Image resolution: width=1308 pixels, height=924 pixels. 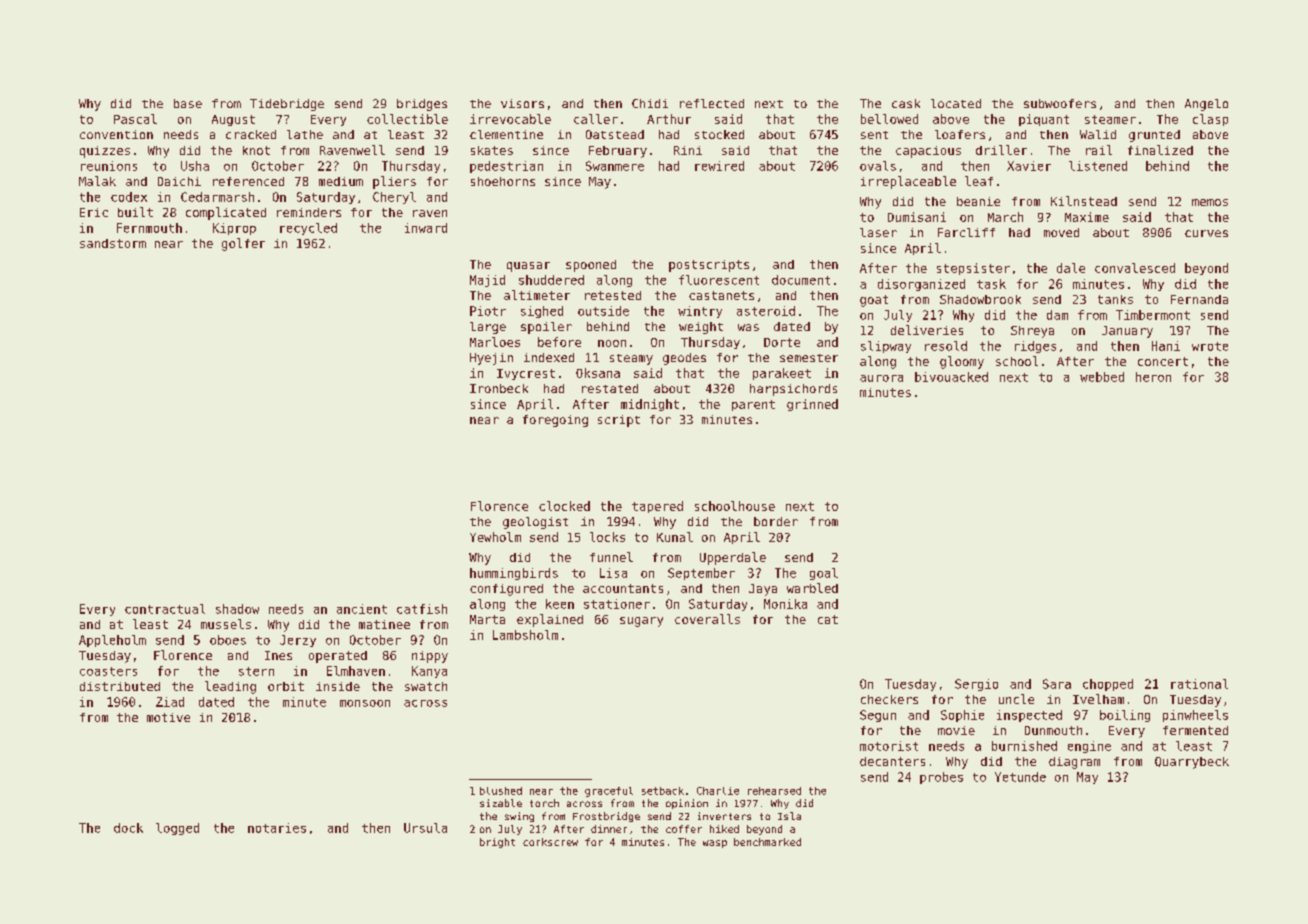 I want to click on laser, so click(x=878, y=232).
